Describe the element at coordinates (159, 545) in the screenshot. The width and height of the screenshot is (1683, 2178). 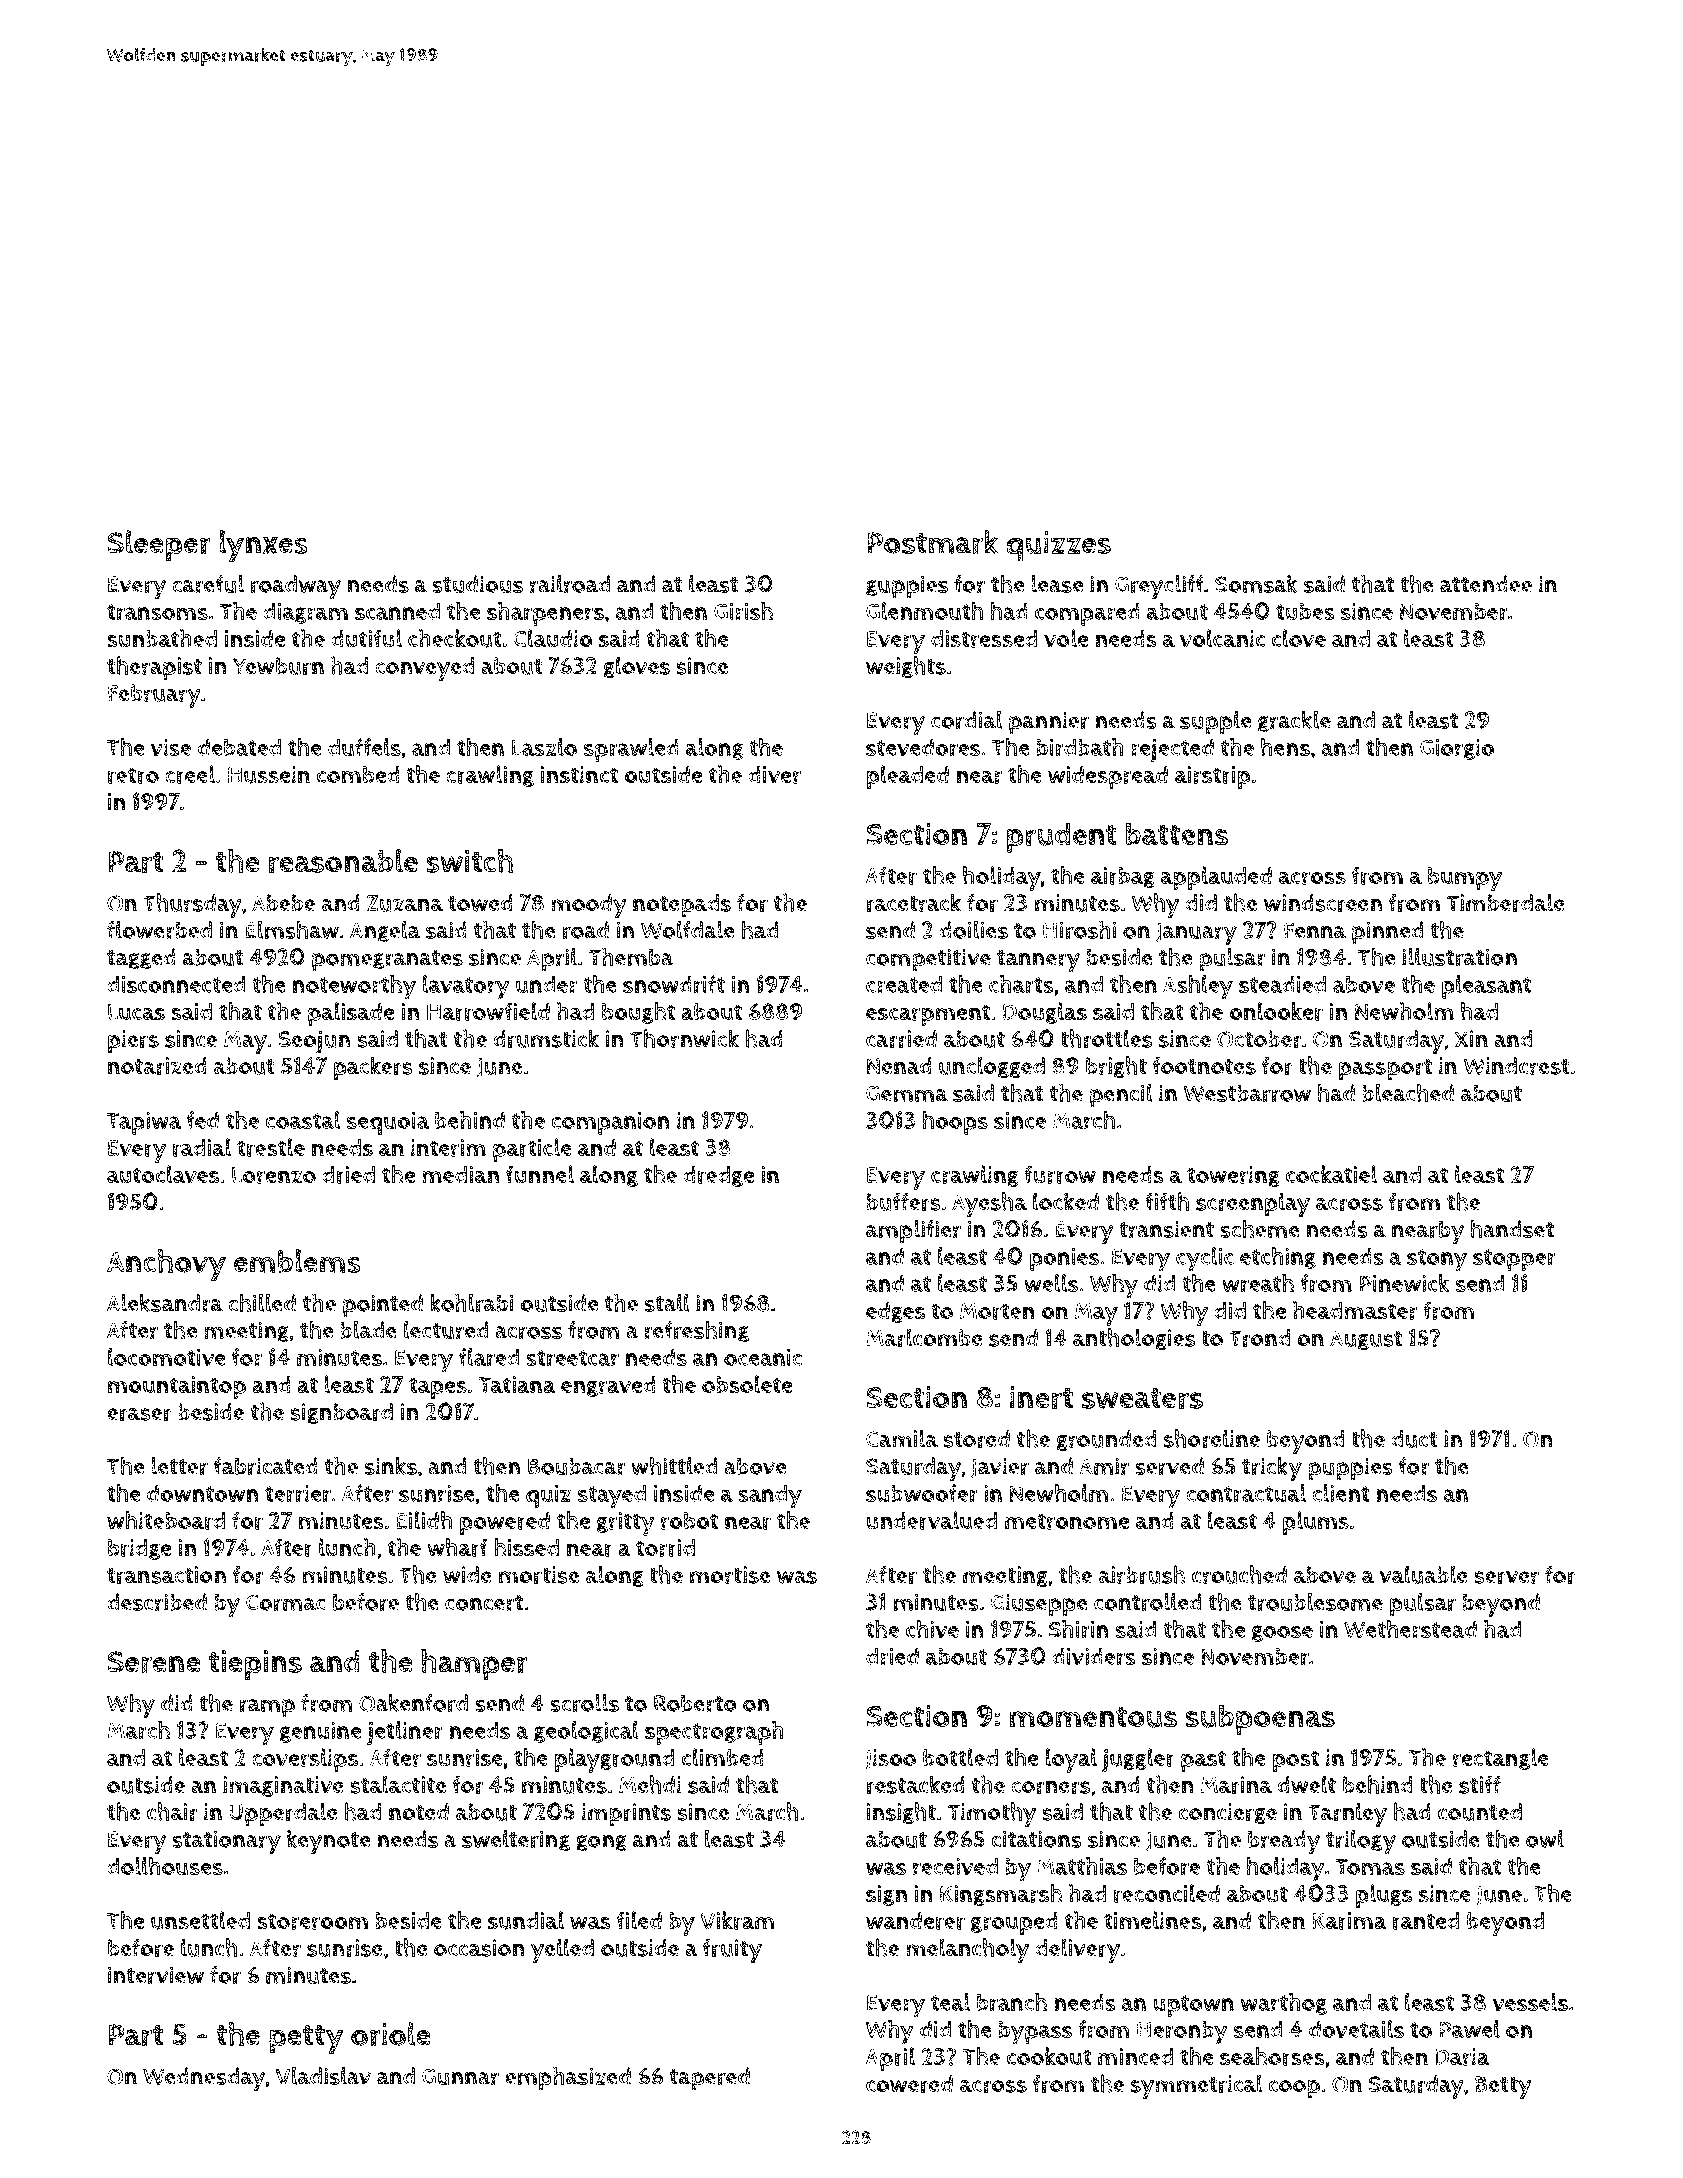
I see `Sleeper` at that location.
